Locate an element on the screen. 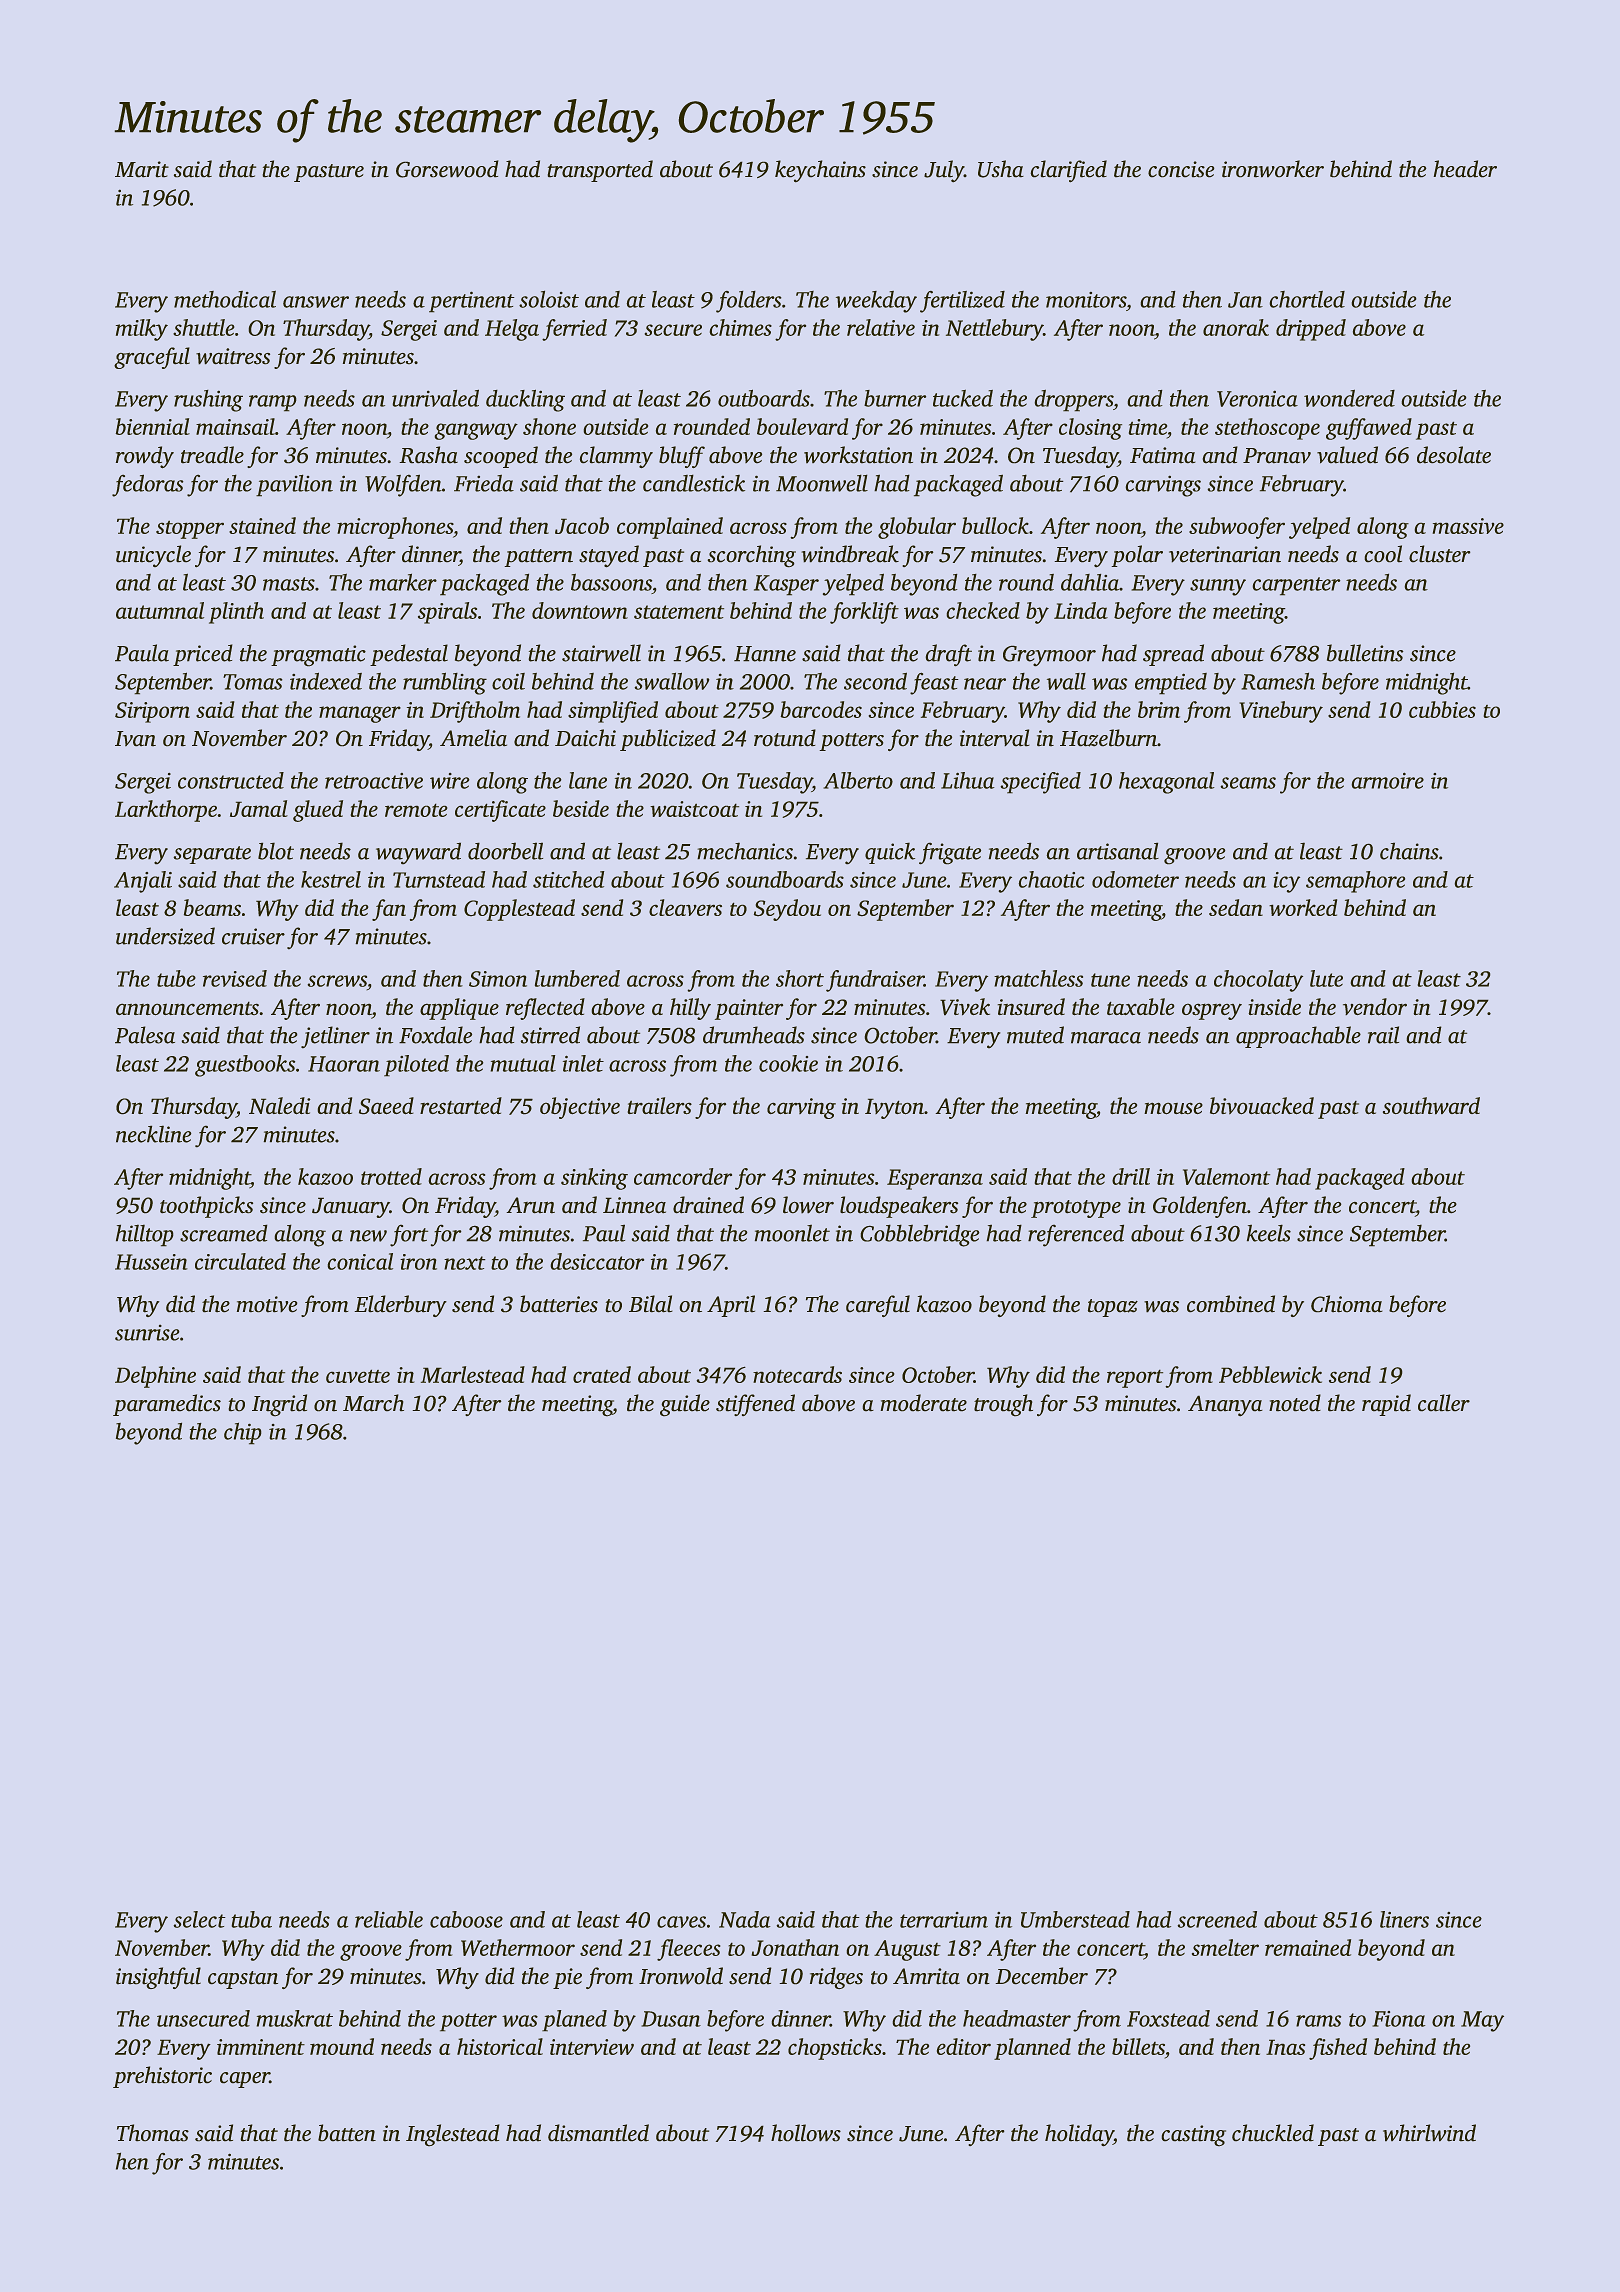  caboose is located at coordinates (466, 1919).
